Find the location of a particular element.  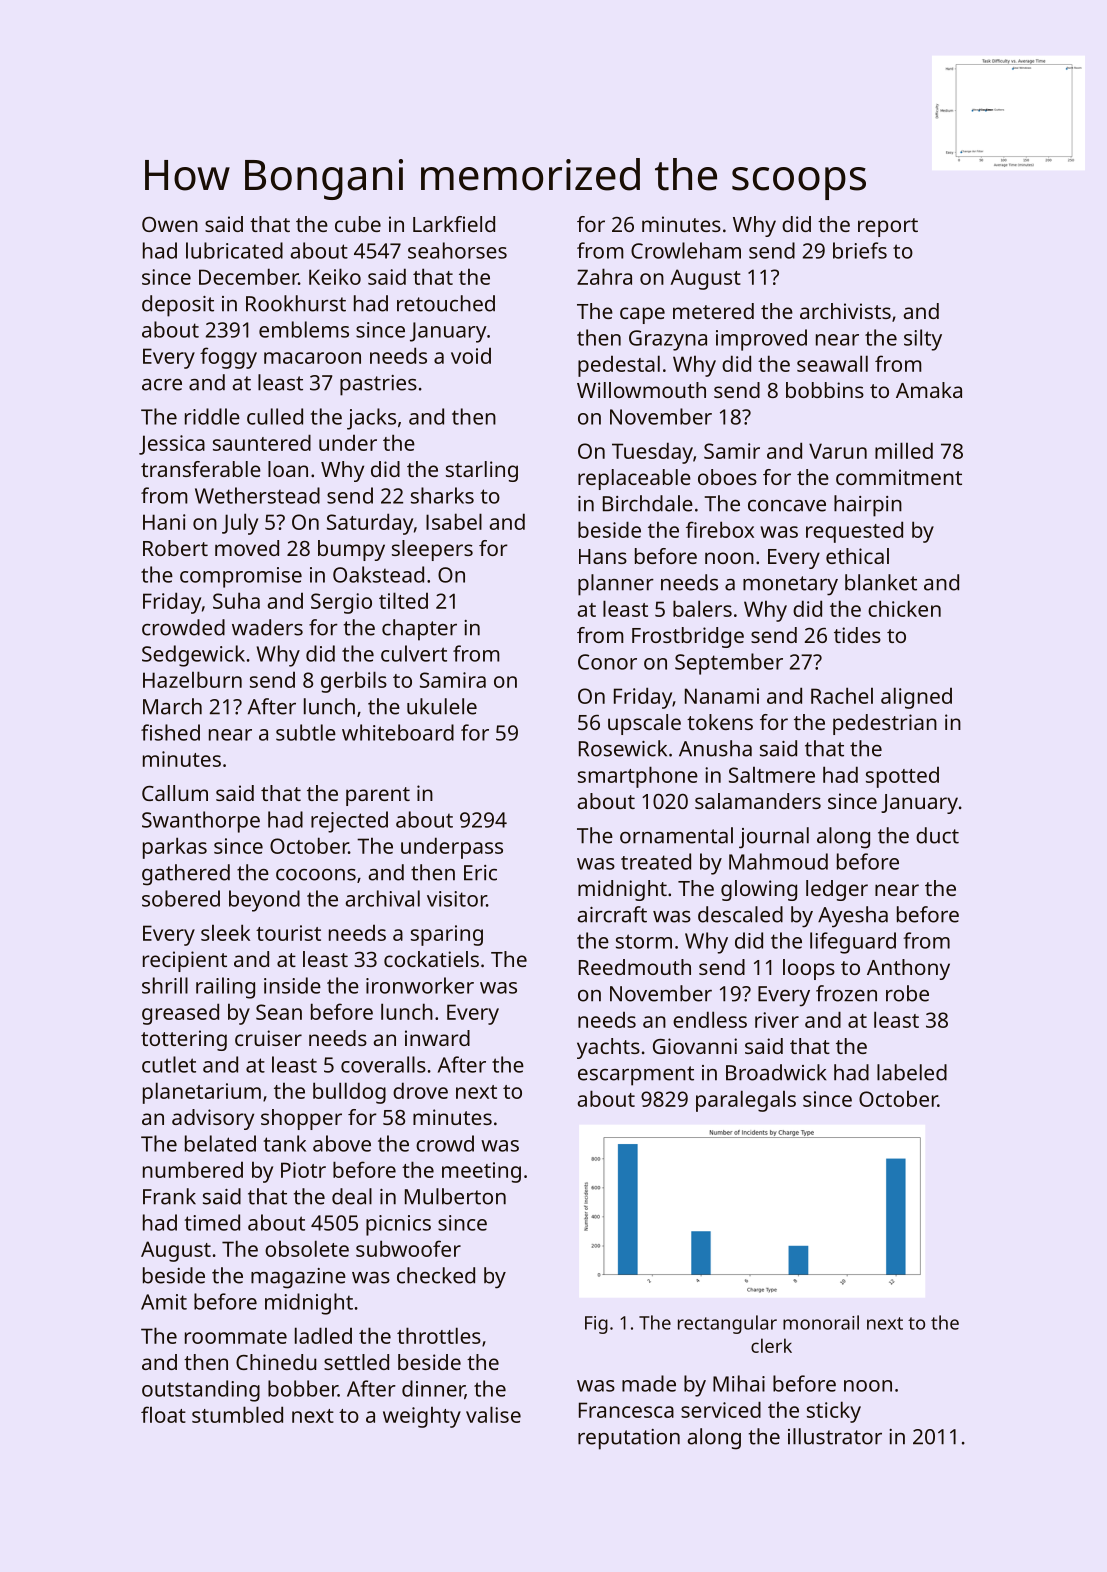

float is located at coordinates (163, 1414).
